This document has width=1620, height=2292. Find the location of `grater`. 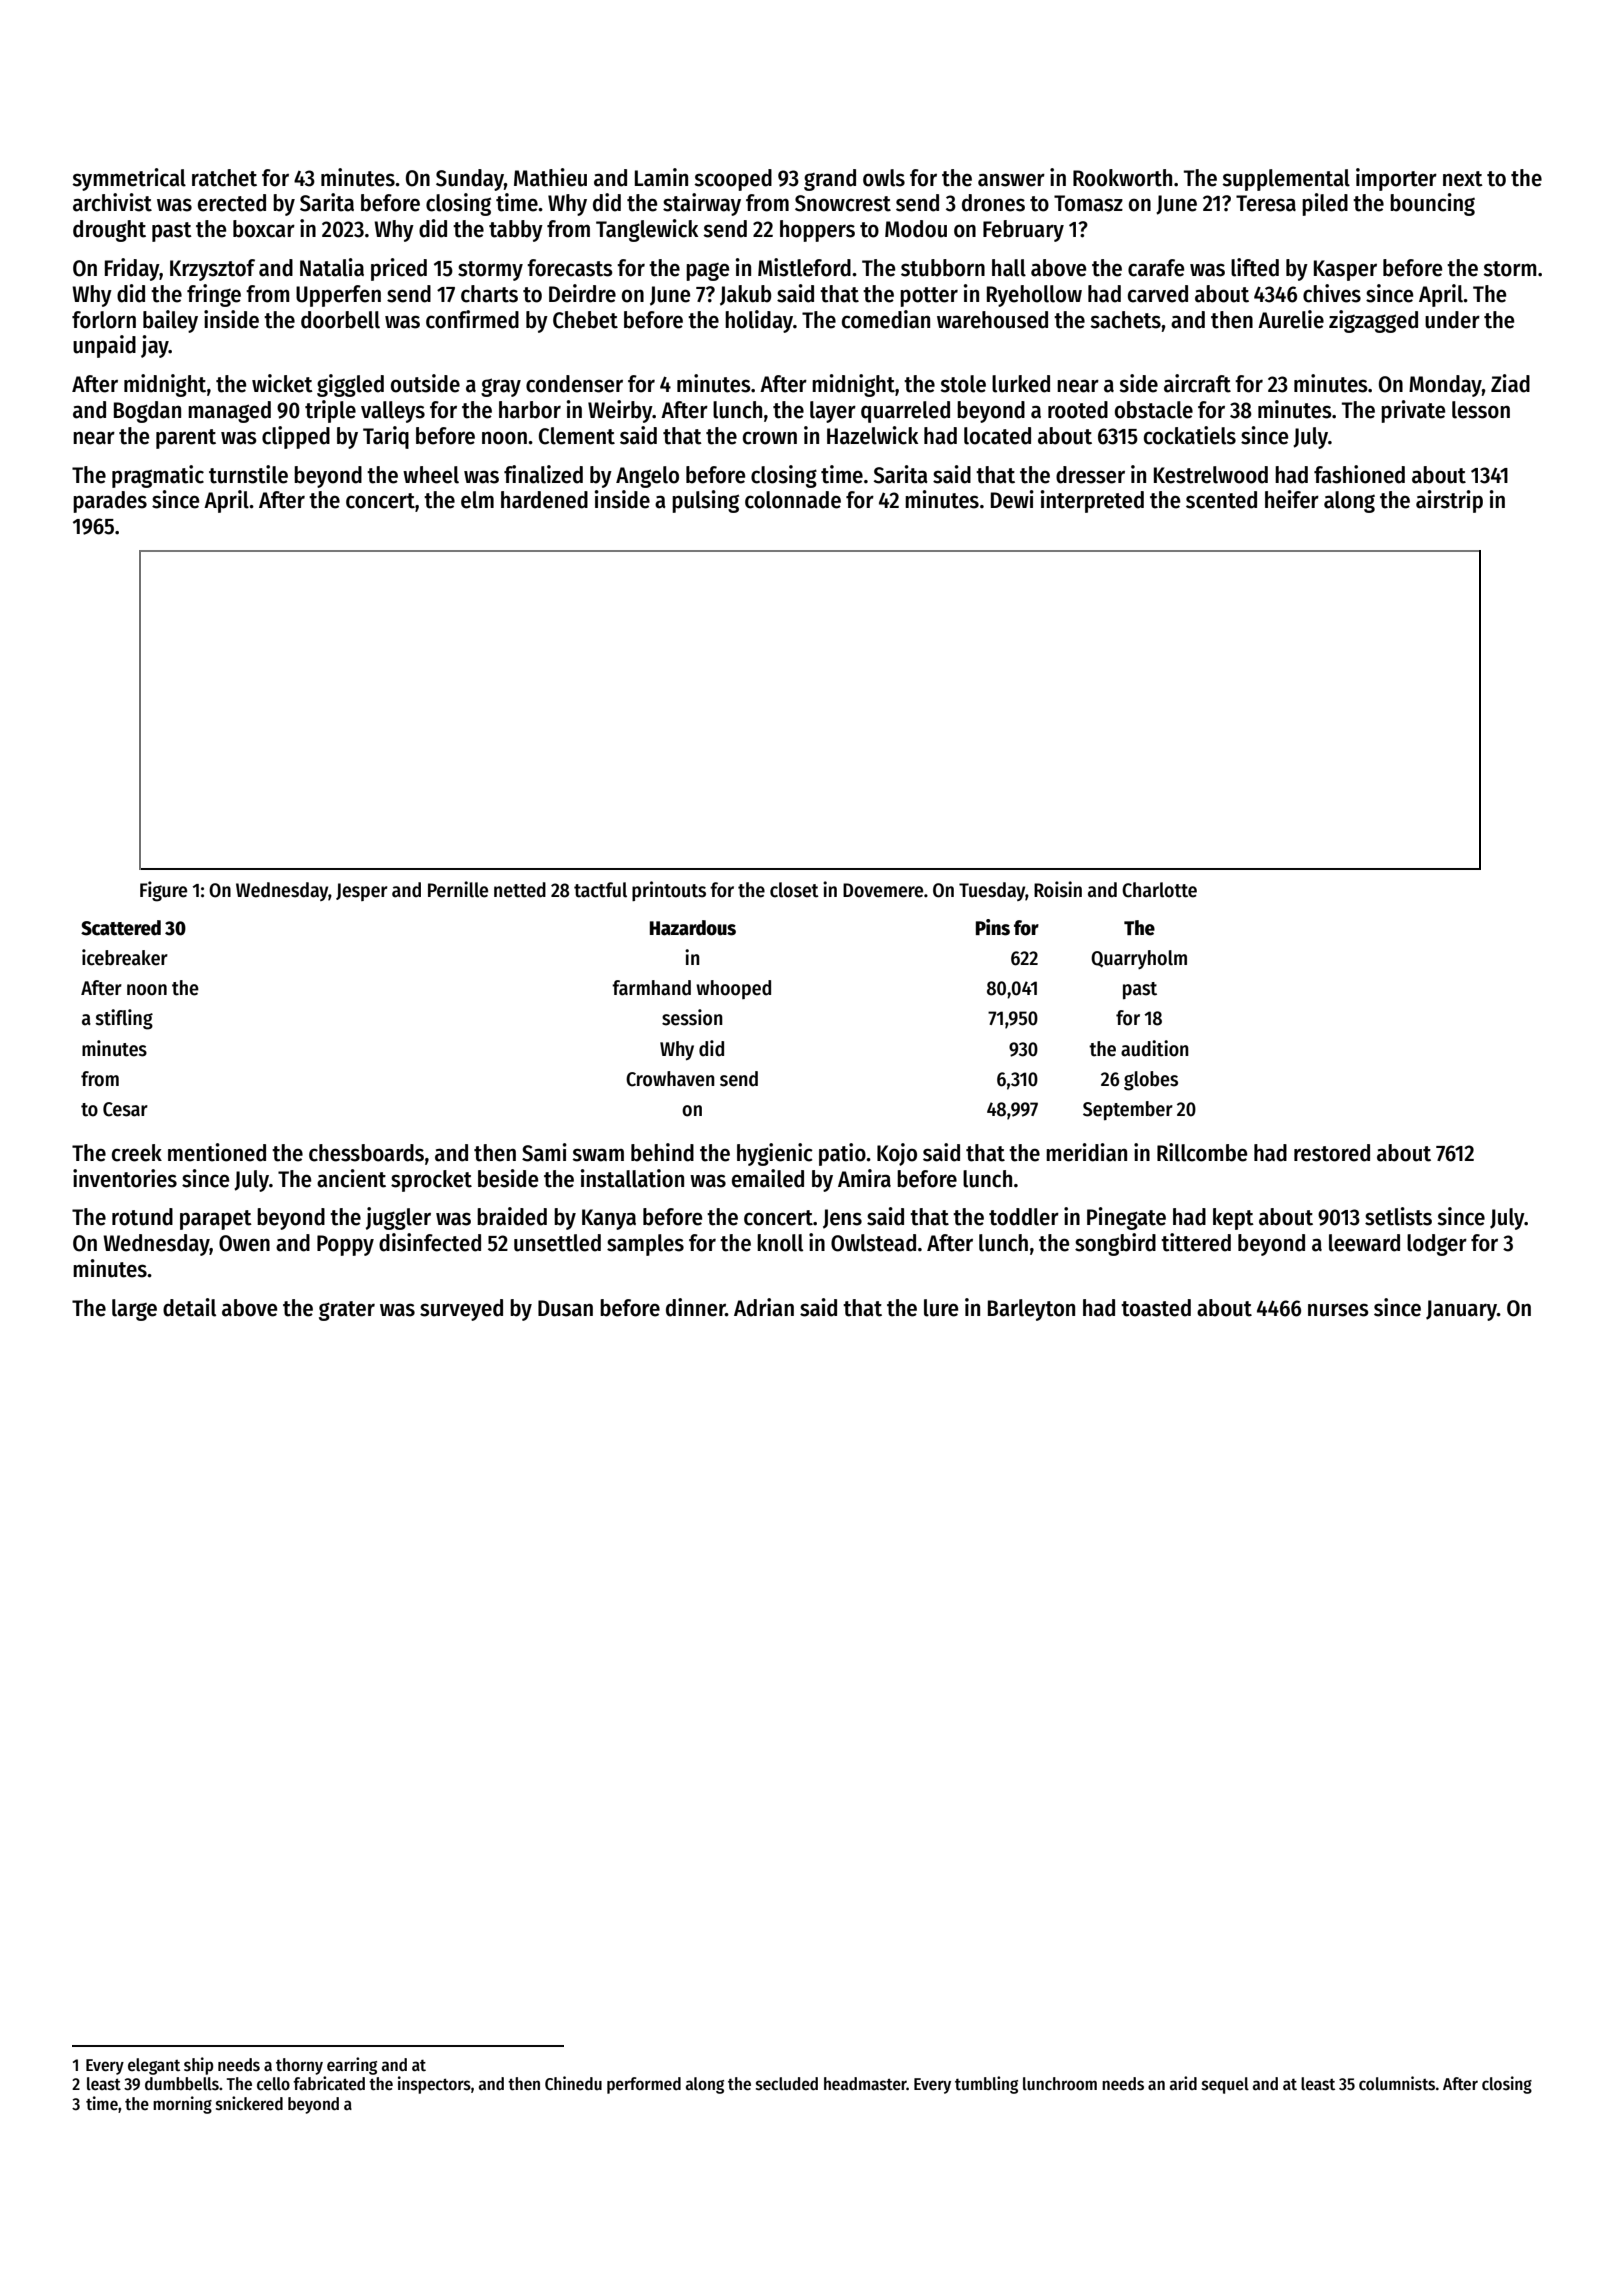

grater is located at coordinates (347, 1311).
